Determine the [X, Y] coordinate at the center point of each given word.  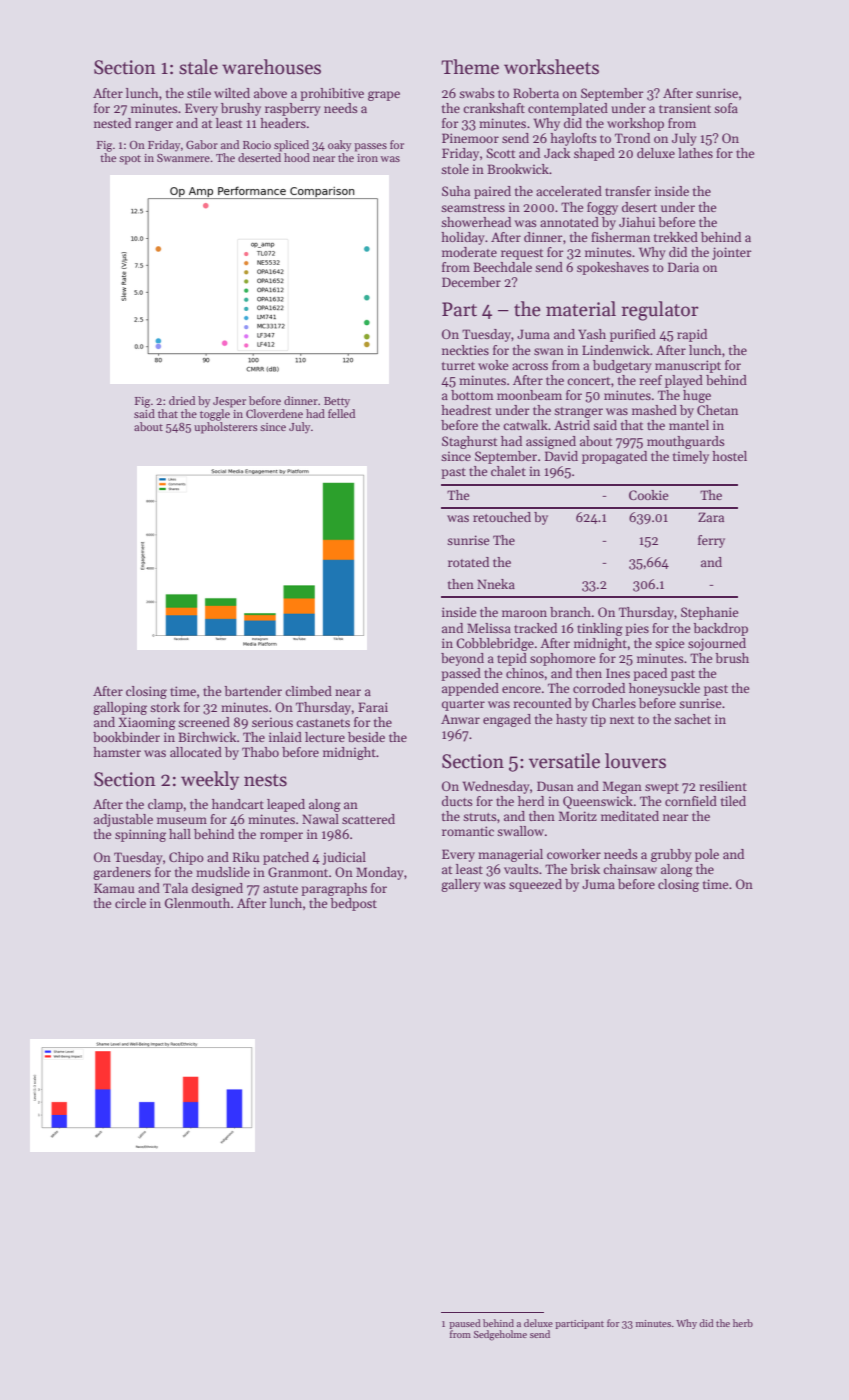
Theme [470, 67]
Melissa [489, 628]
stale [198, 67]
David [561, 456]
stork [165, 707]
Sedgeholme [500, 1335]
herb [743, 1323]
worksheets [551, 67]
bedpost [353, 904]
